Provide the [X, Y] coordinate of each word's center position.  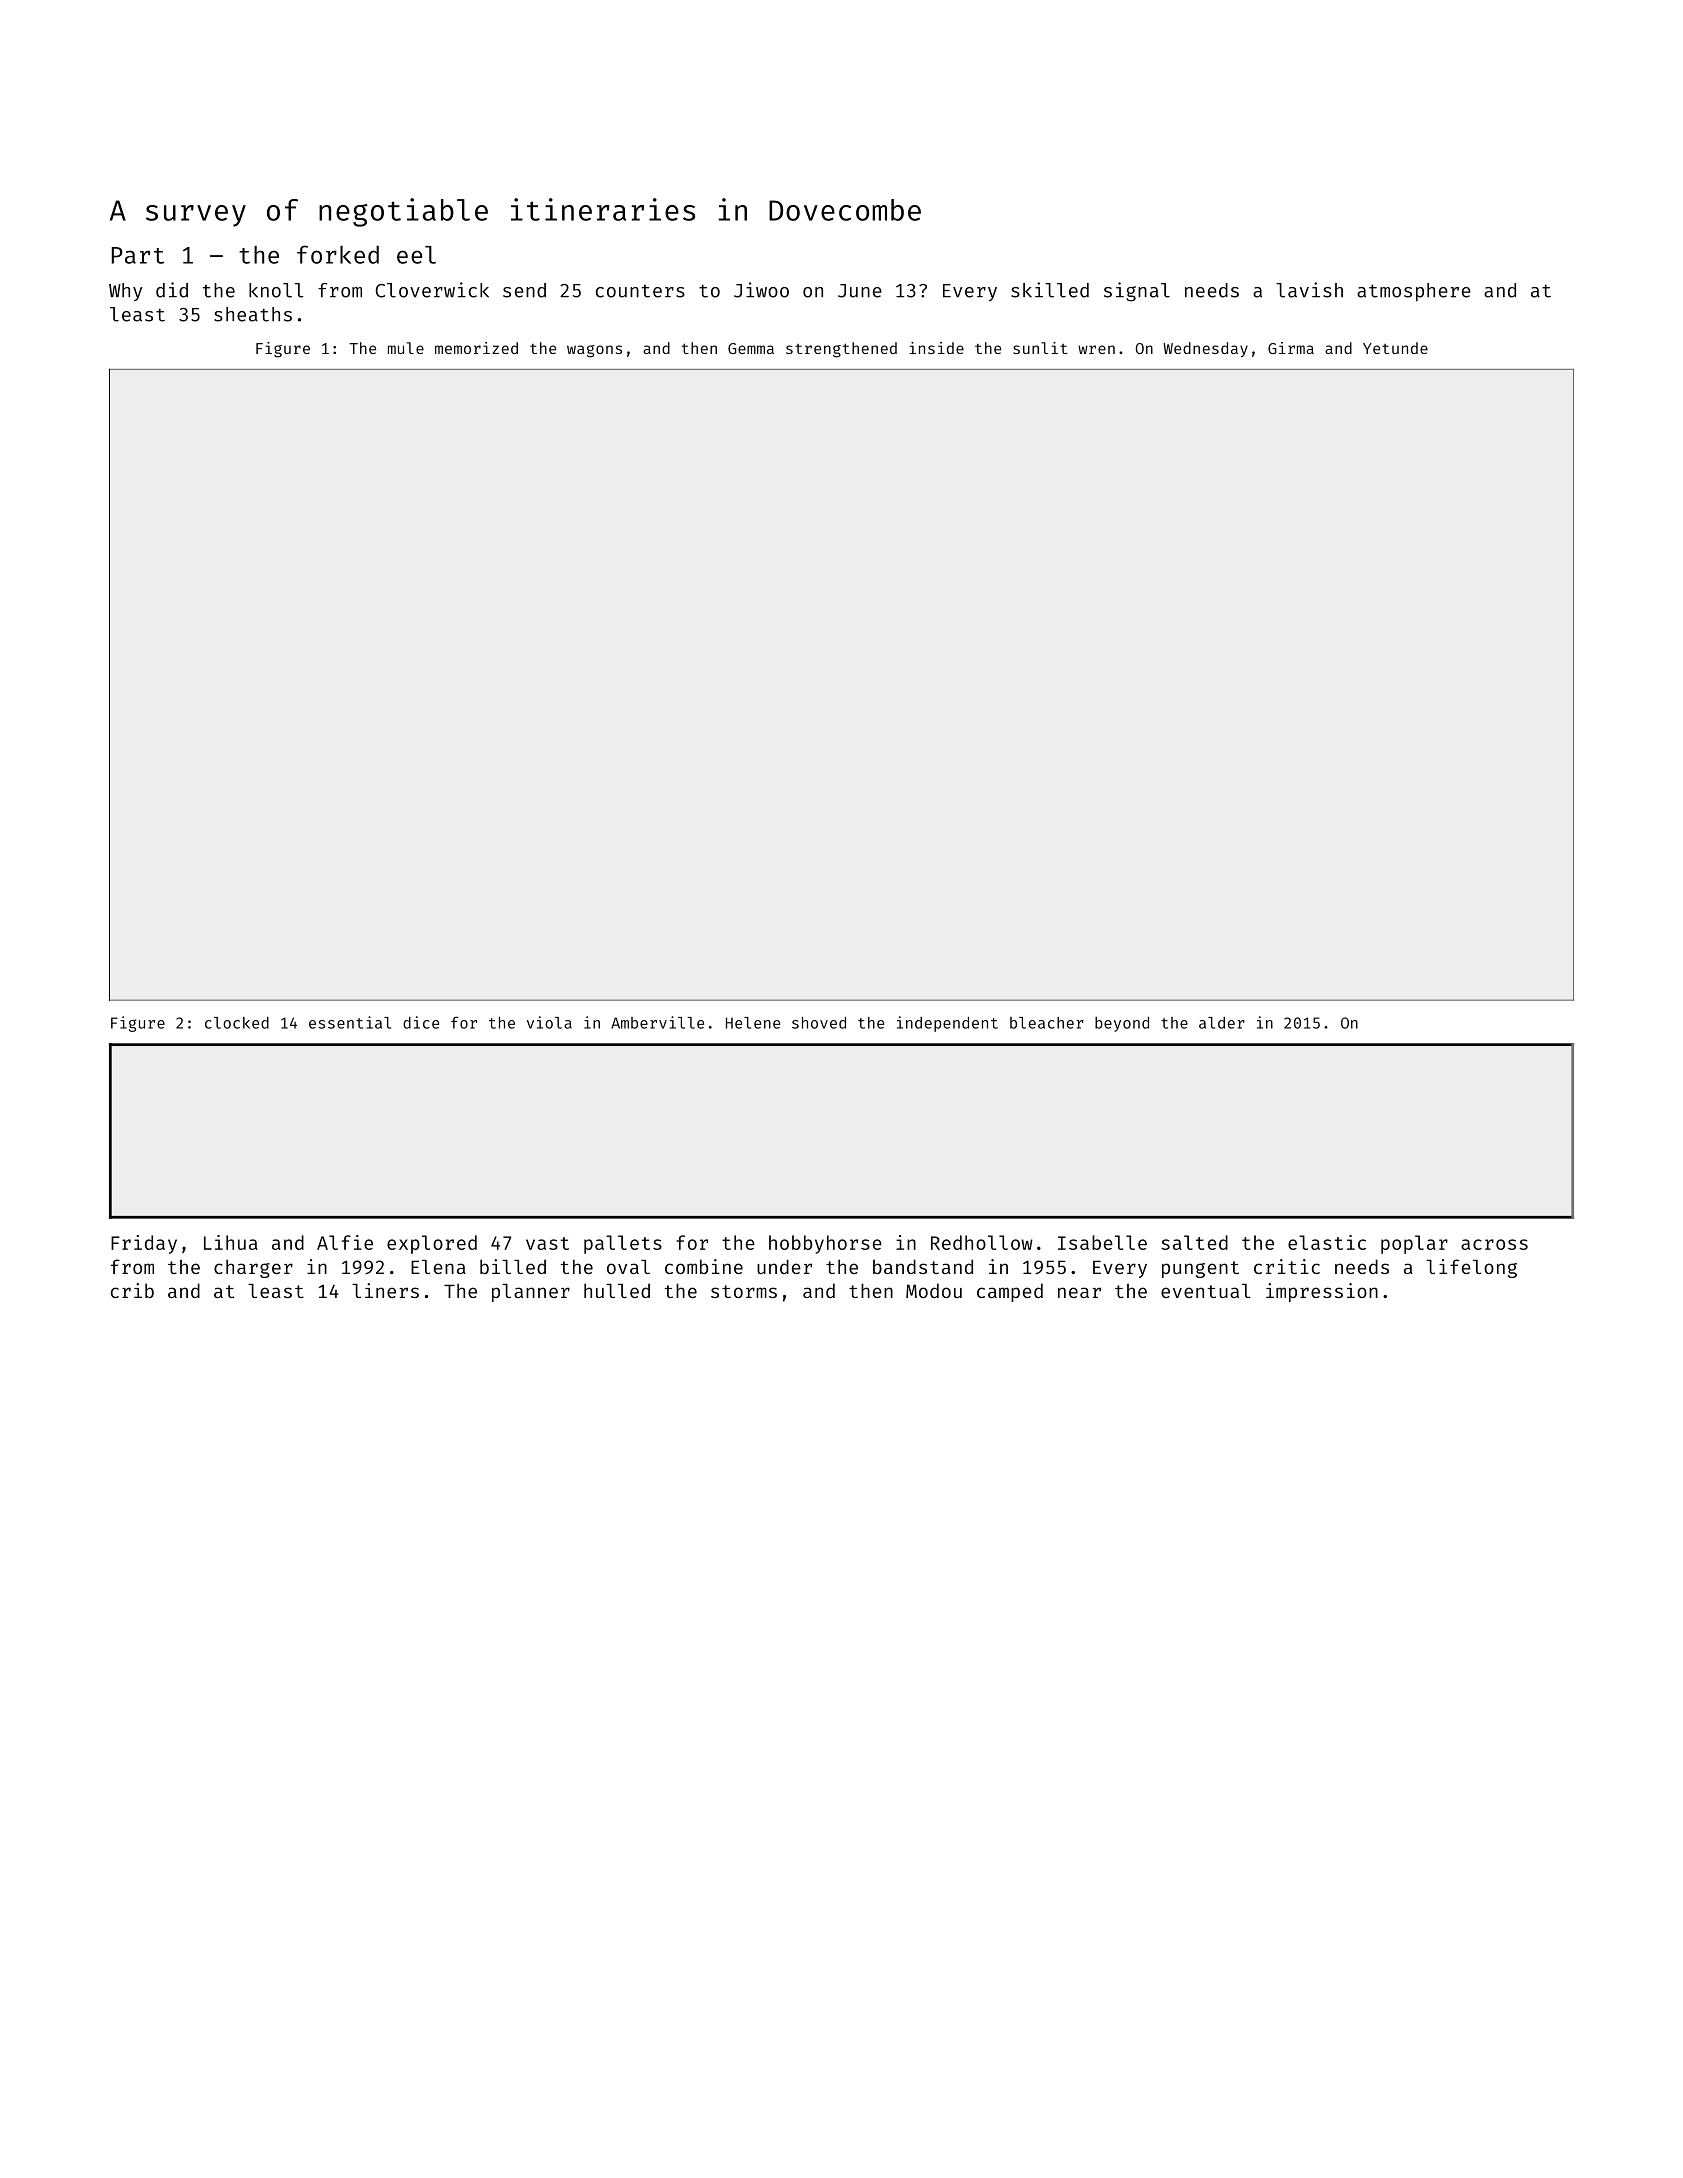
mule [406, 348]
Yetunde [1395, 348]
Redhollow [982, 1242]
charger [253, 1268]
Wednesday [1205, 349]
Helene [753, 1023]
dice [421, 1022]
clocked [237, 1023]
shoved [819, 1023]
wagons [594, 351]
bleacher [1047, 1023]
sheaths [253, 314]
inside [936, 348]
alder [1222, 1023]
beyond [1122, 1024]
